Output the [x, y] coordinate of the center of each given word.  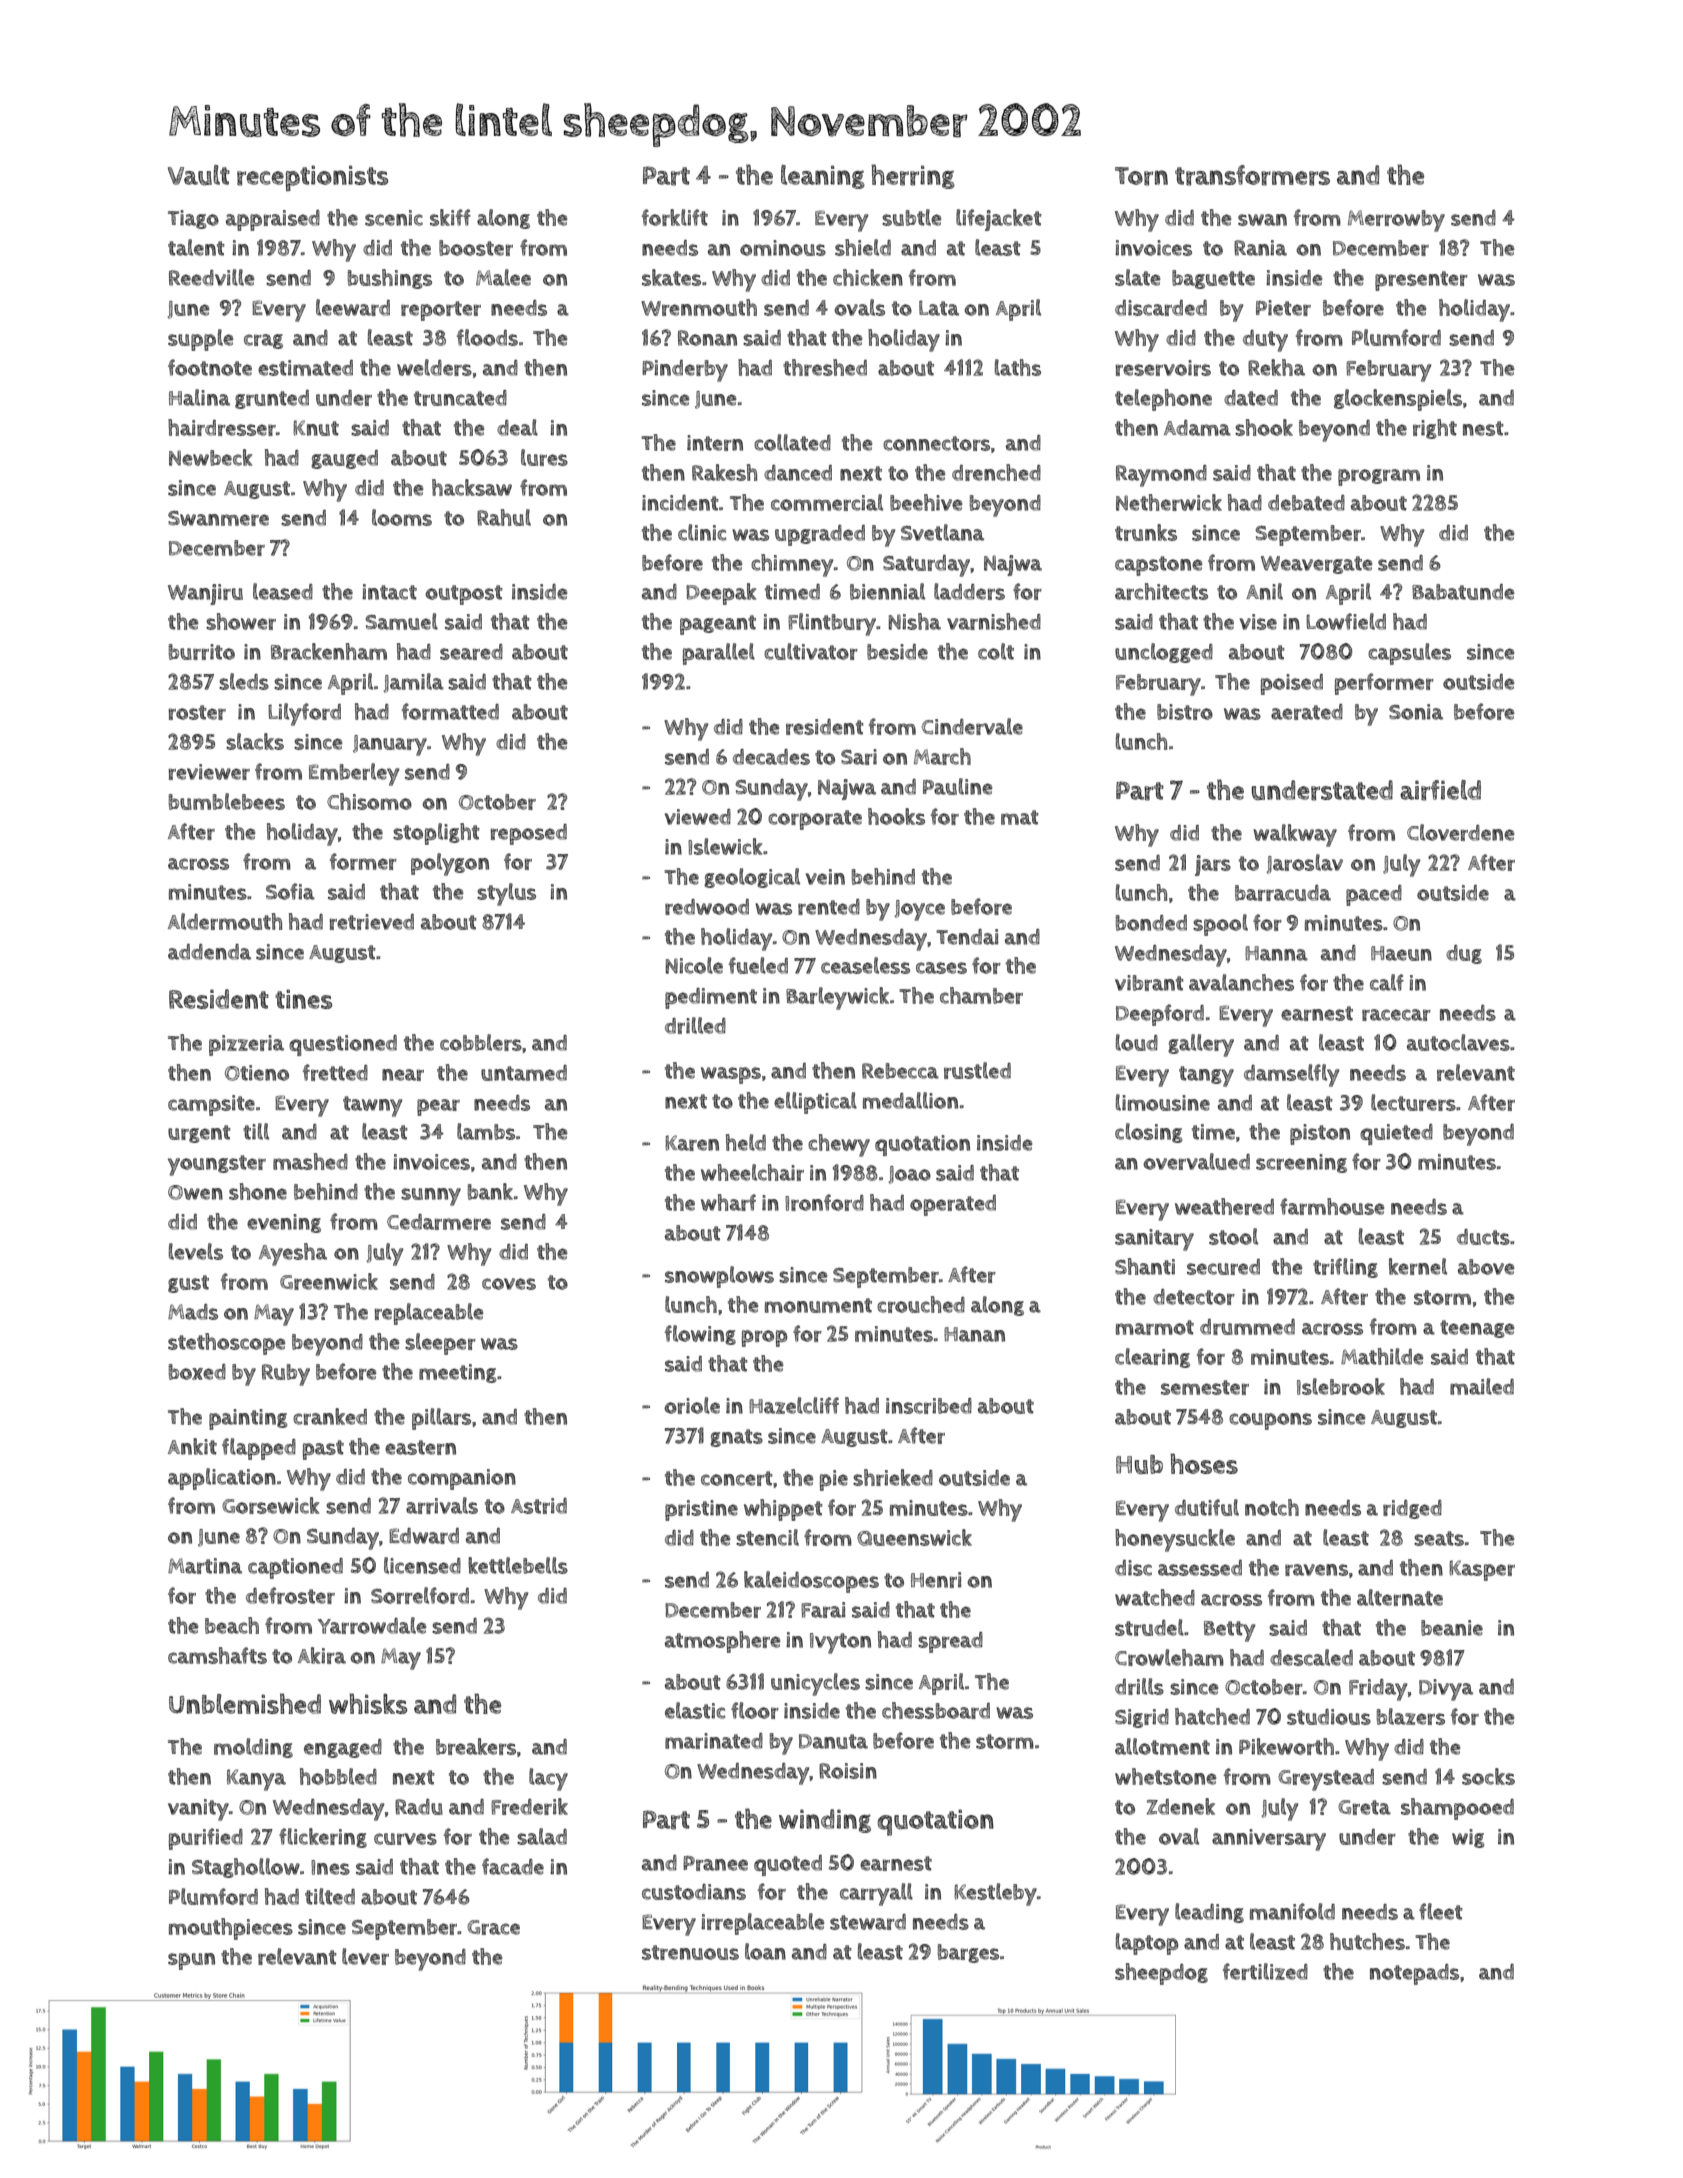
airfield [1440, 790]
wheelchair [752, 1172]
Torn [1141, 176]
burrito [202, 652]
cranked [330, 1416]
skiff [450, 217]
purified [206, 1839]
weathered [1224, 1206]
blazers [1411, 1716]
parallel [719, 654]
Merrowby [1396, 221]
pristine [701, 1510]
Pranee [715, 1863]
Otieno [257, 1073]
